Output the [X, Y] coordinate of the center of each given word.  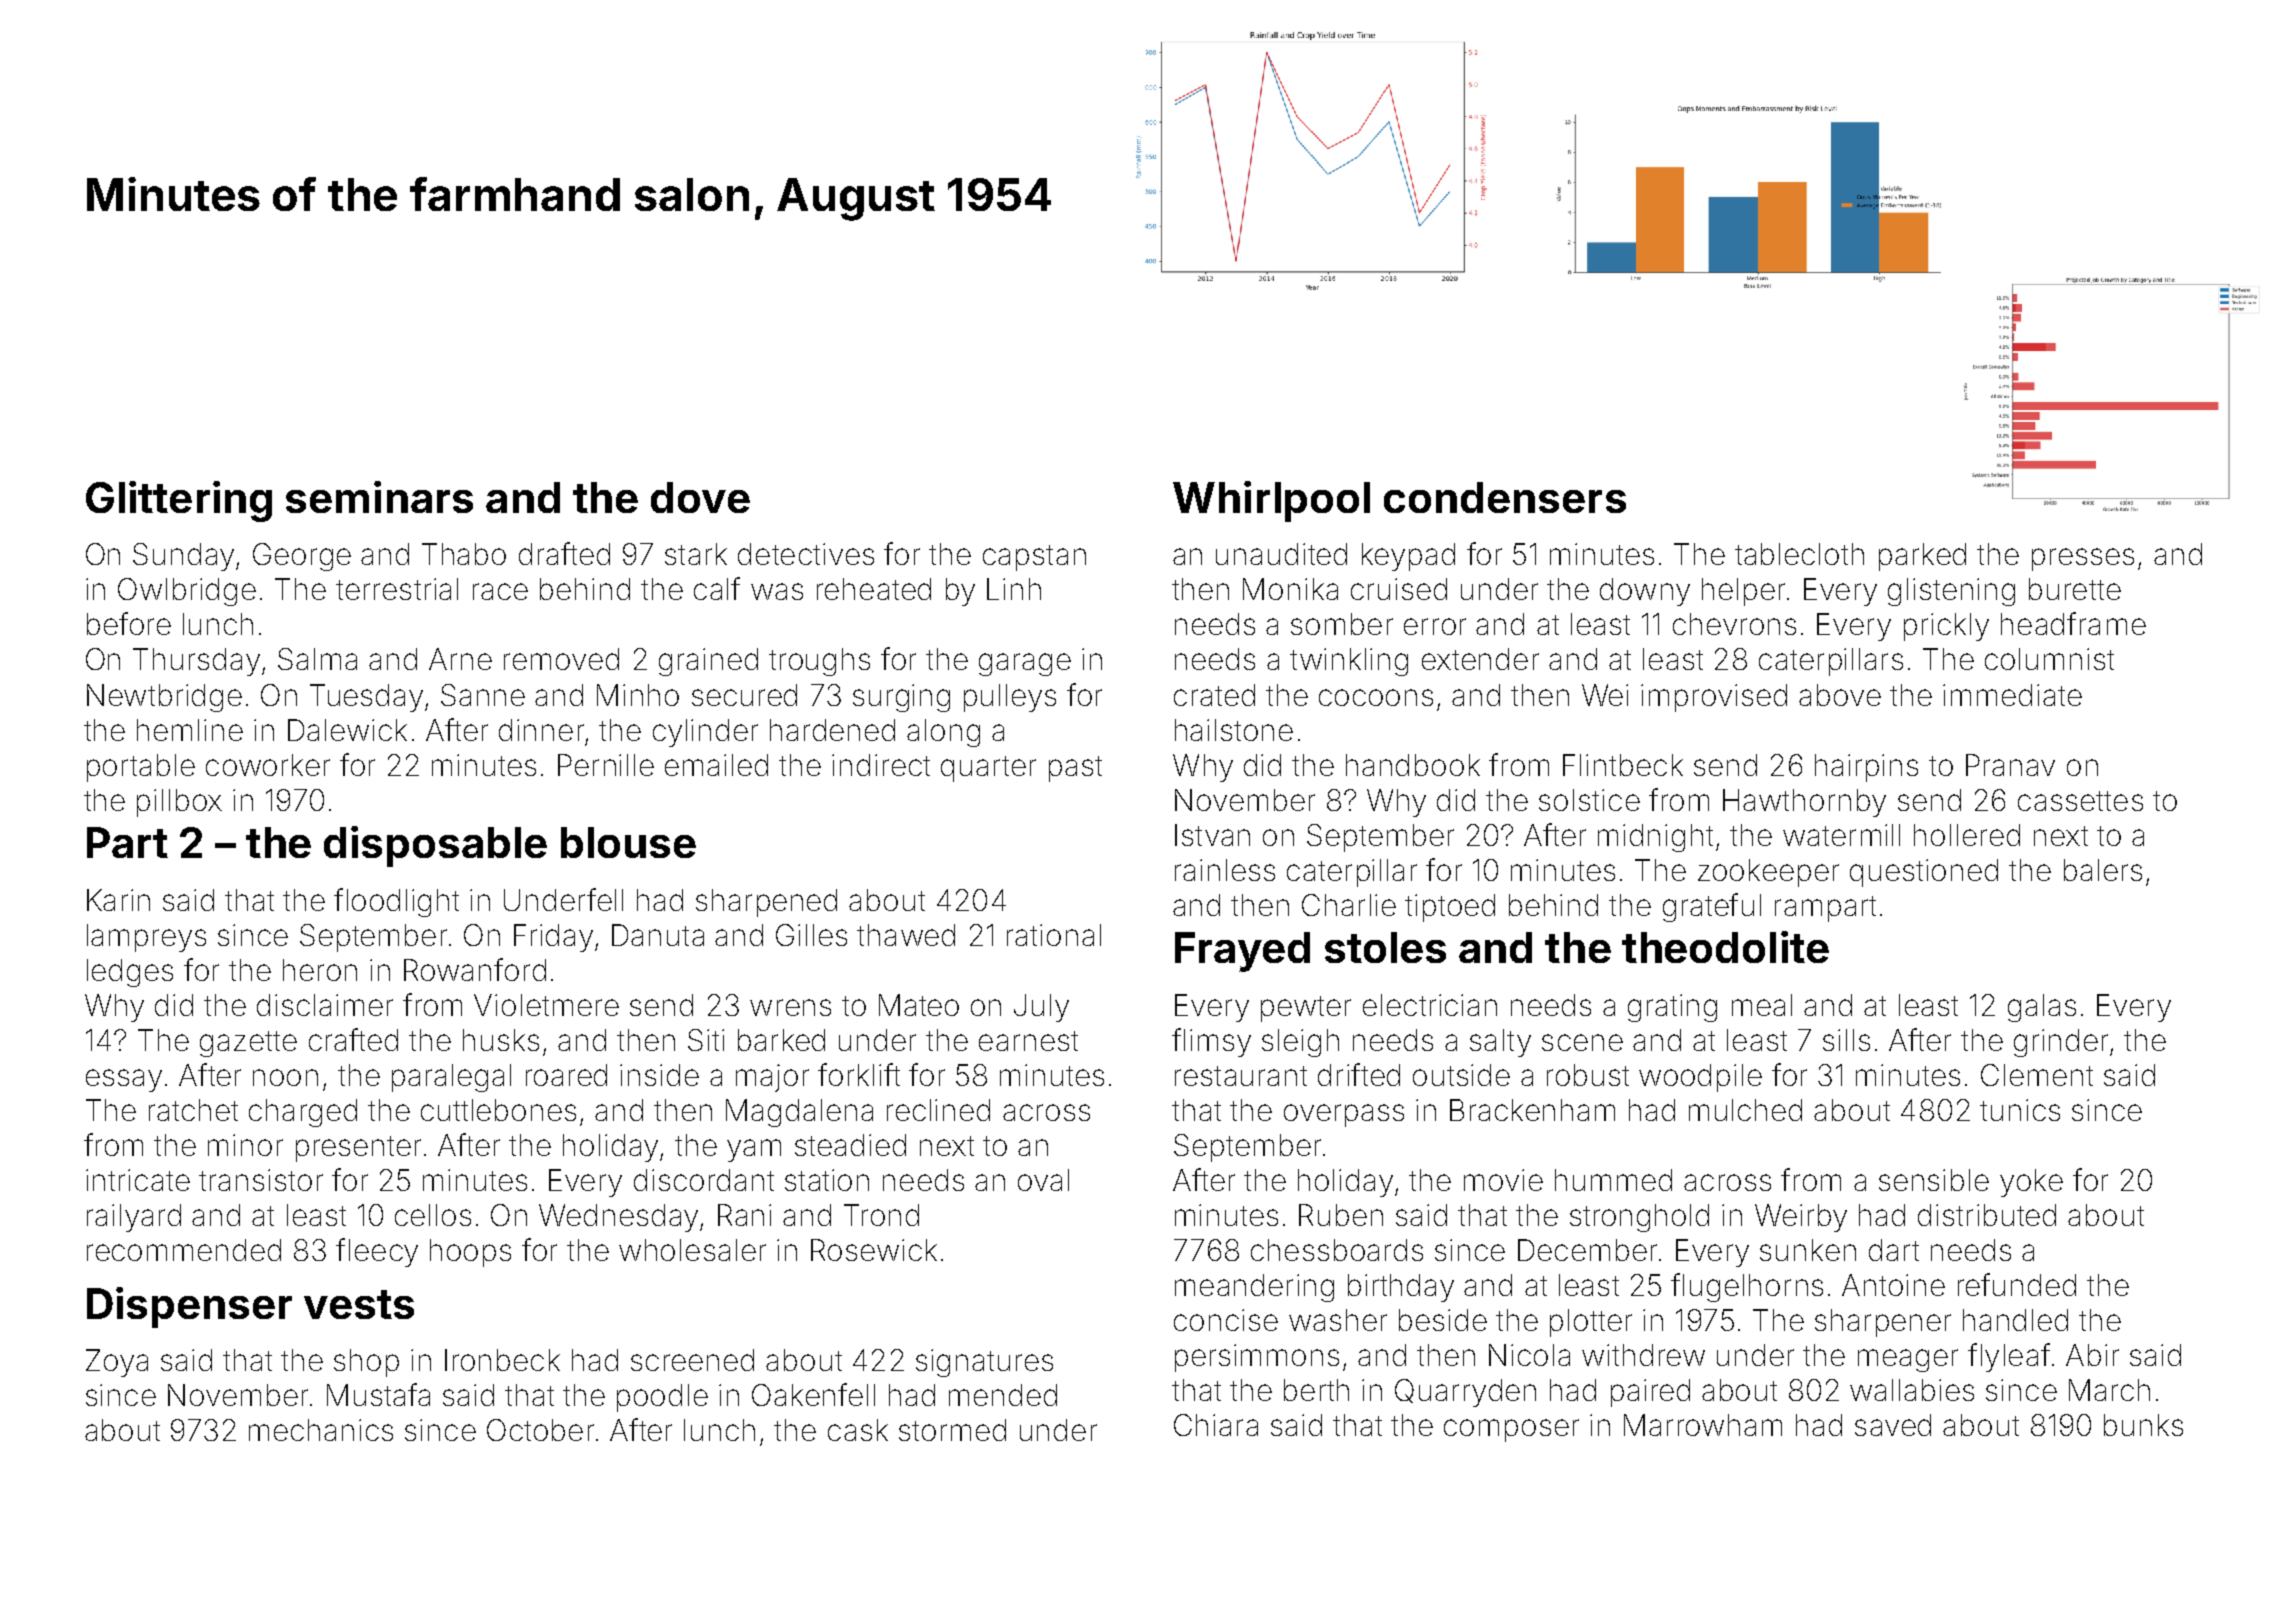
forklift [859, 1074]
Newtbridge [164, 698]
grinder [2061, 1043]
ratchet [193, 1110]
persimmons [1257, 1358]
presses [2083, 559]
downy [1645, 592]
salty [1500, 1043]
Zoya [117, 1363]
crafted [353, 1039]
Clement [2037, 1075]
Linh [1014, 589]
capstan [1034, 558]
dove [700, 497]
